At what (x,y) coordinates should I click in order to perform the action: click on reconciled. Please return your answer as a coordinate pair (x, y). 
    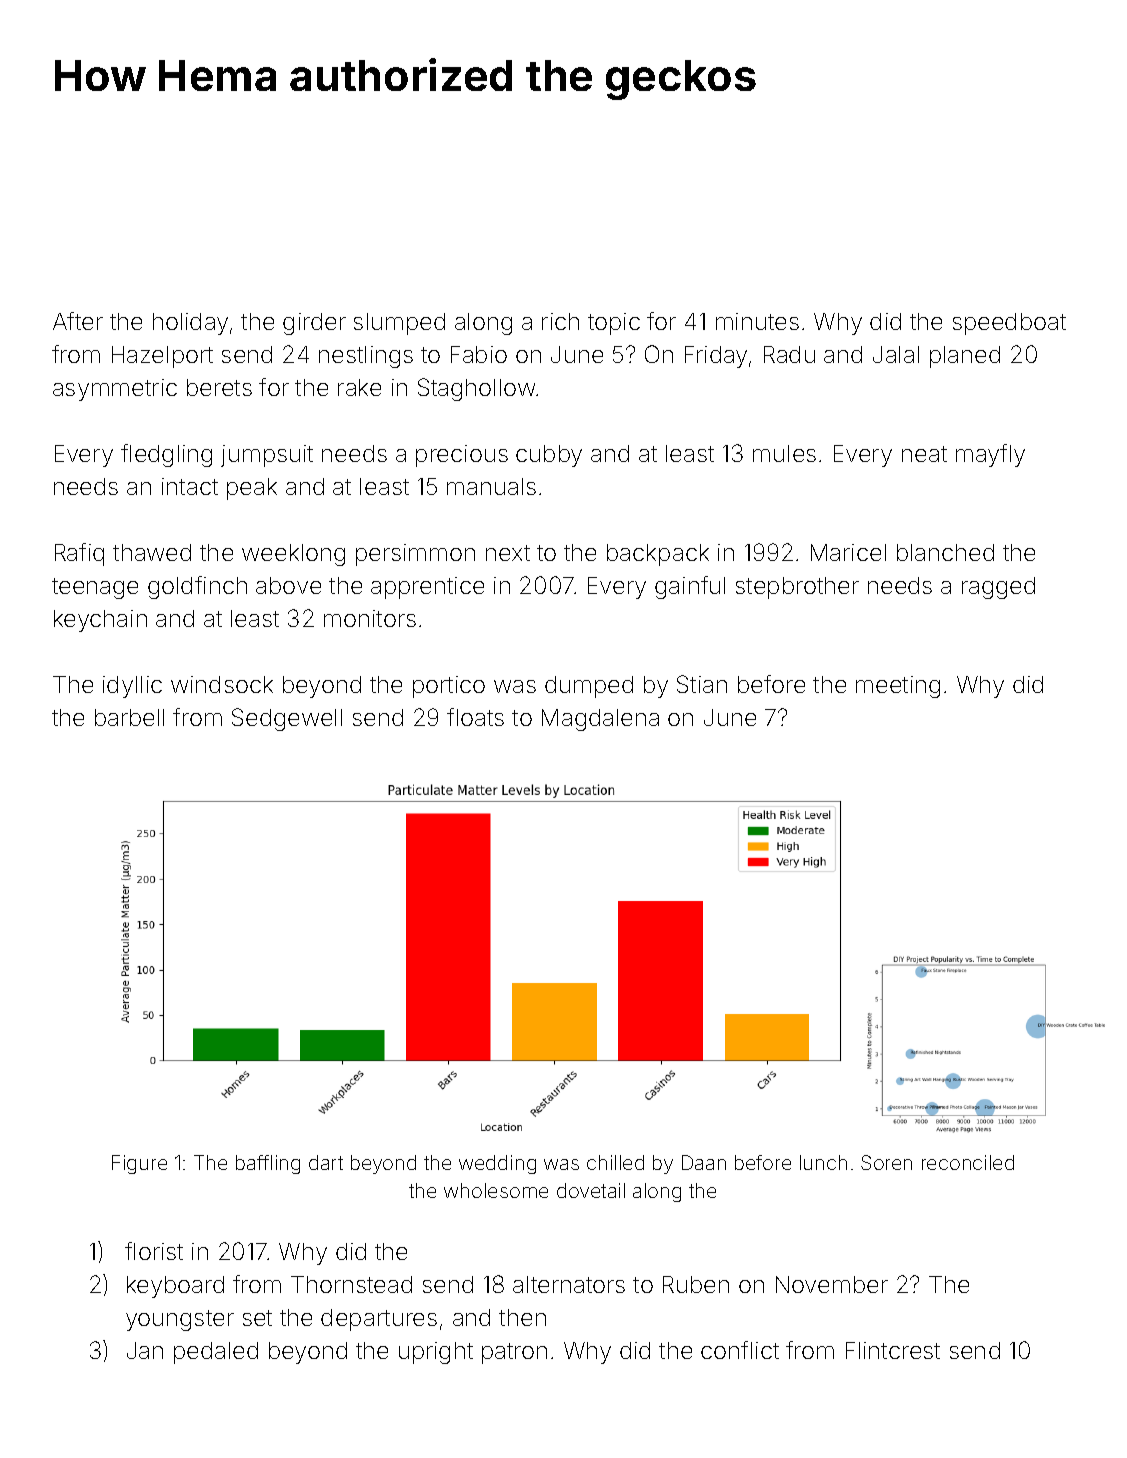
    Looking at the image, I should click on (968, 1162).
